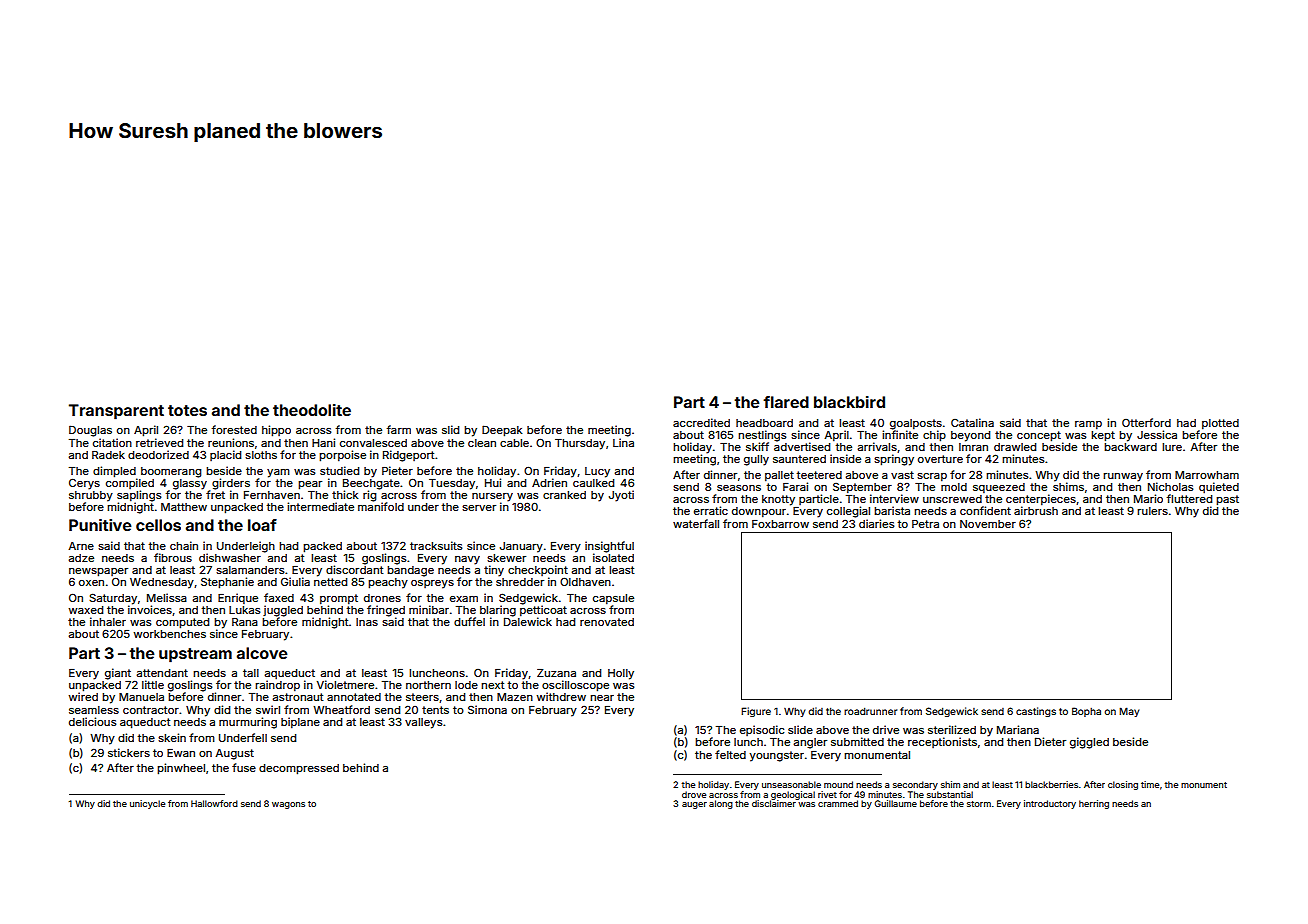 This image has width=1308, height=924. What do you see at coordinates (786, 402) in the image?
I see `flared` at bounding box center [786, 402].
